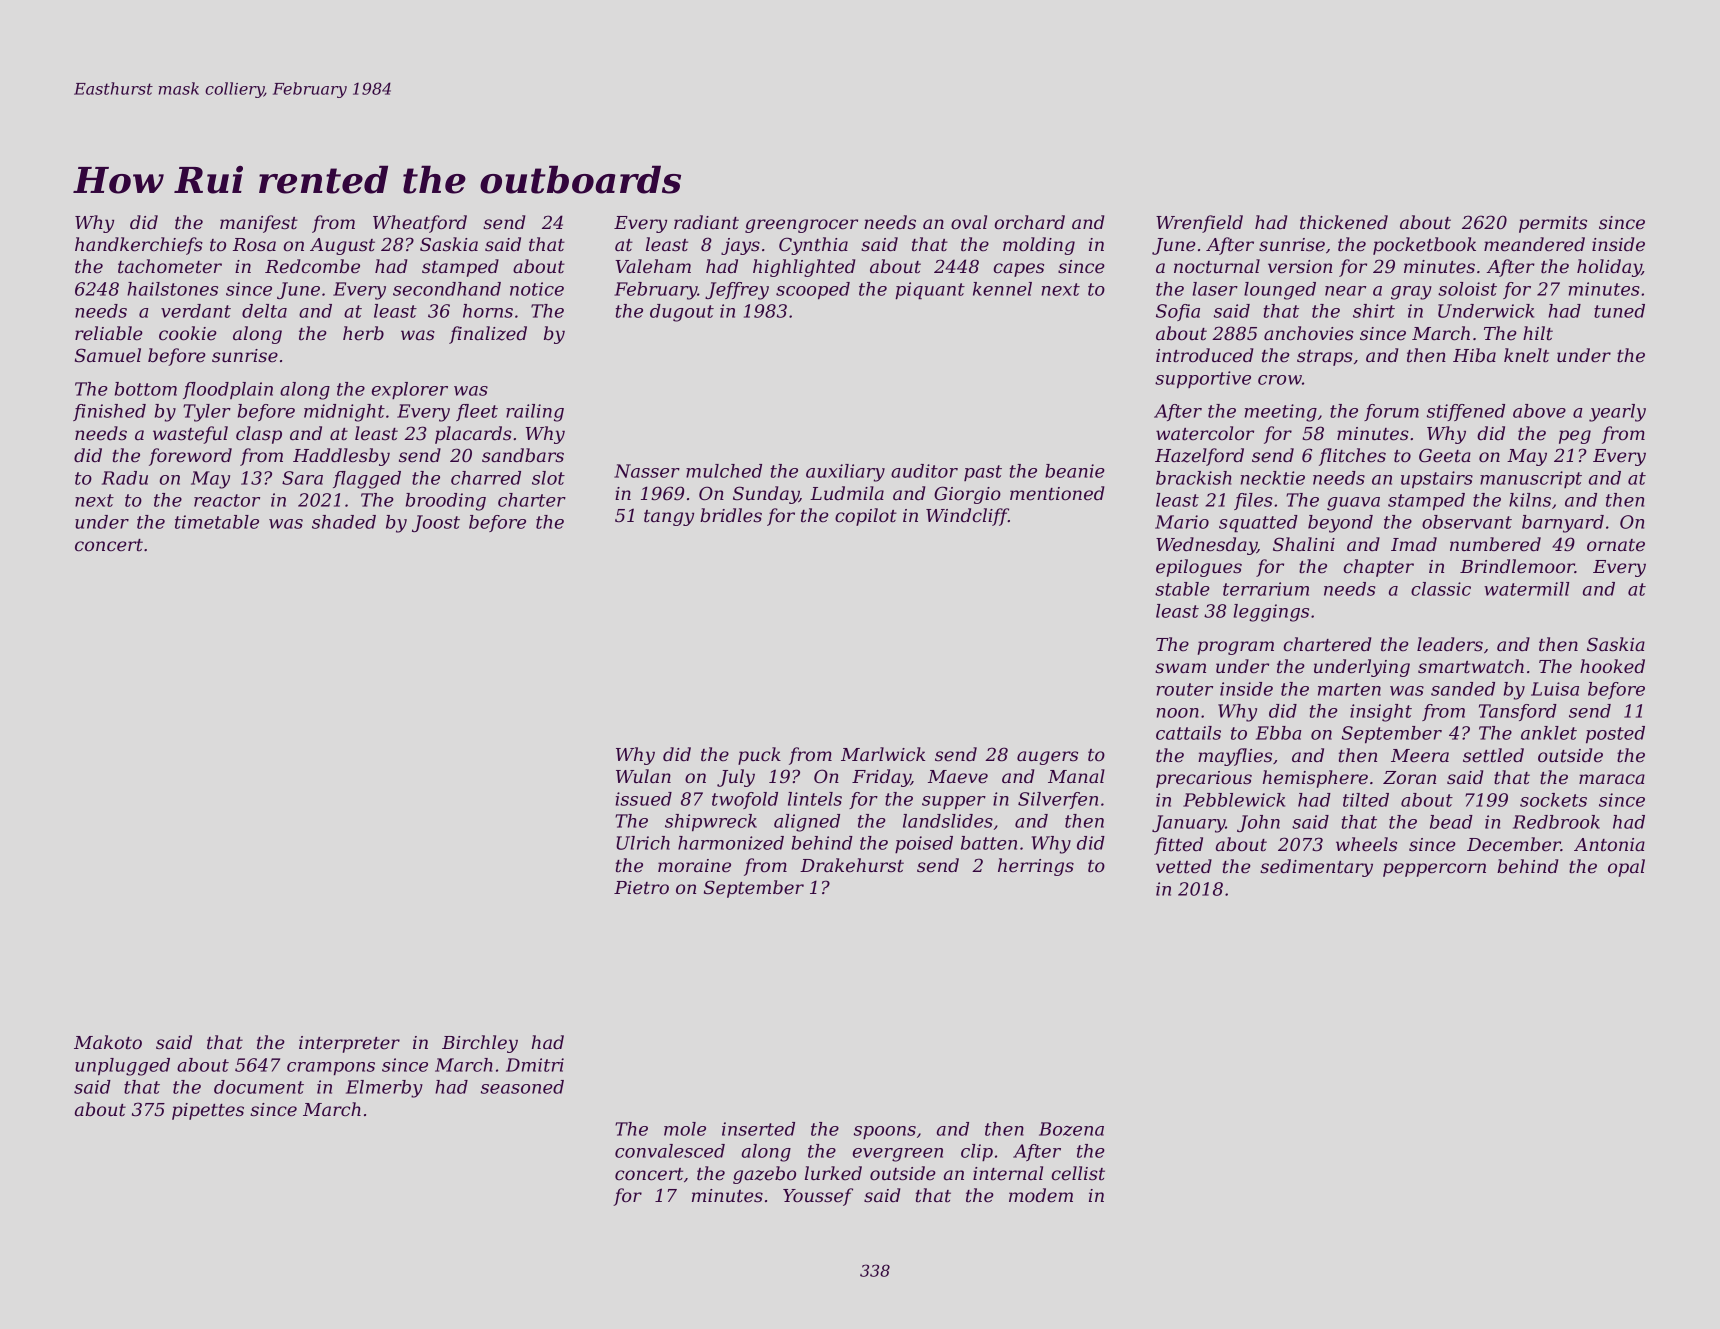 The width and height of the image is (1720, 1329). I want to click on radiant, so click(706, 222).
